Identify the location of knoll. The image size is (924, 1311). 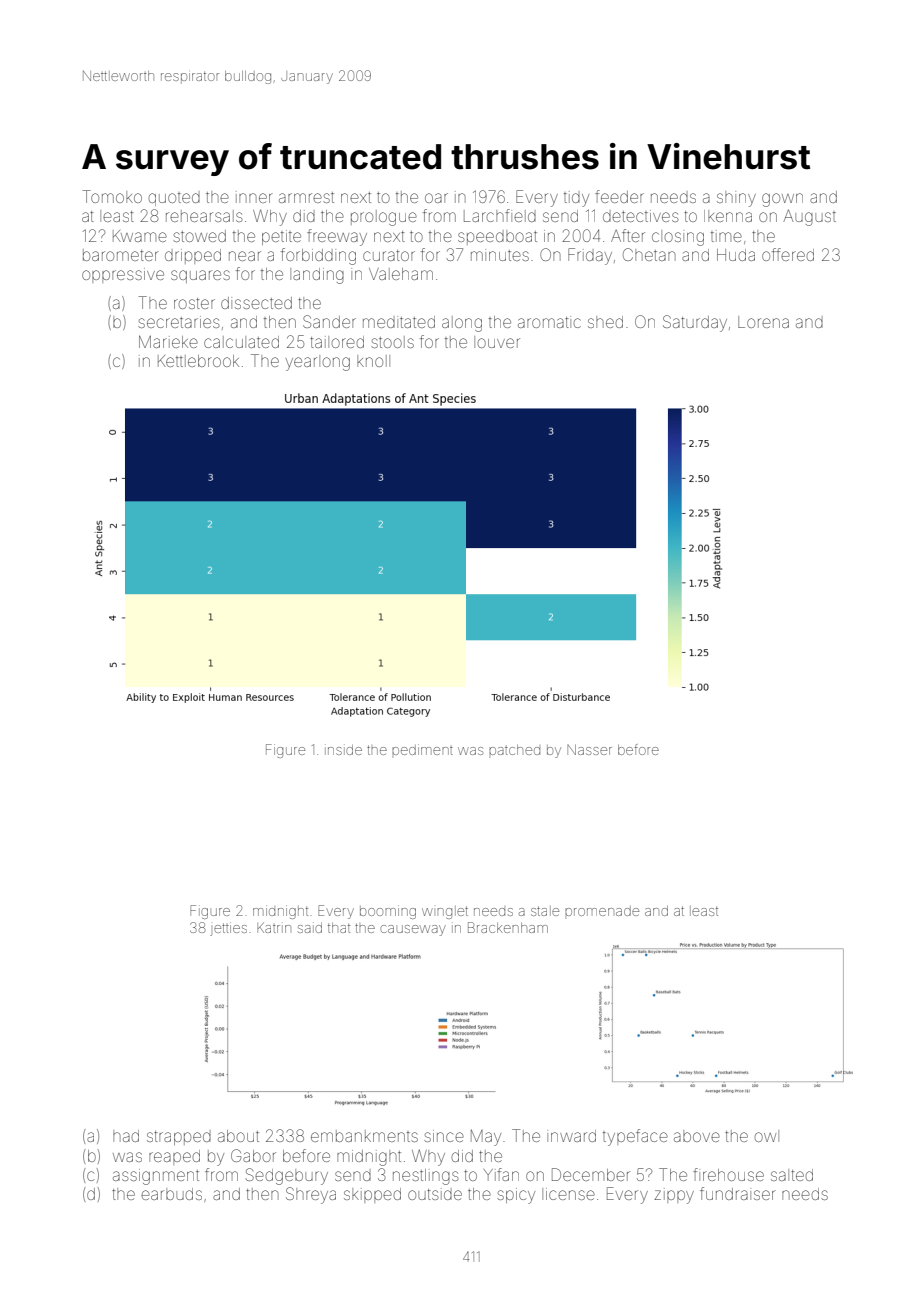
(373, 361).
